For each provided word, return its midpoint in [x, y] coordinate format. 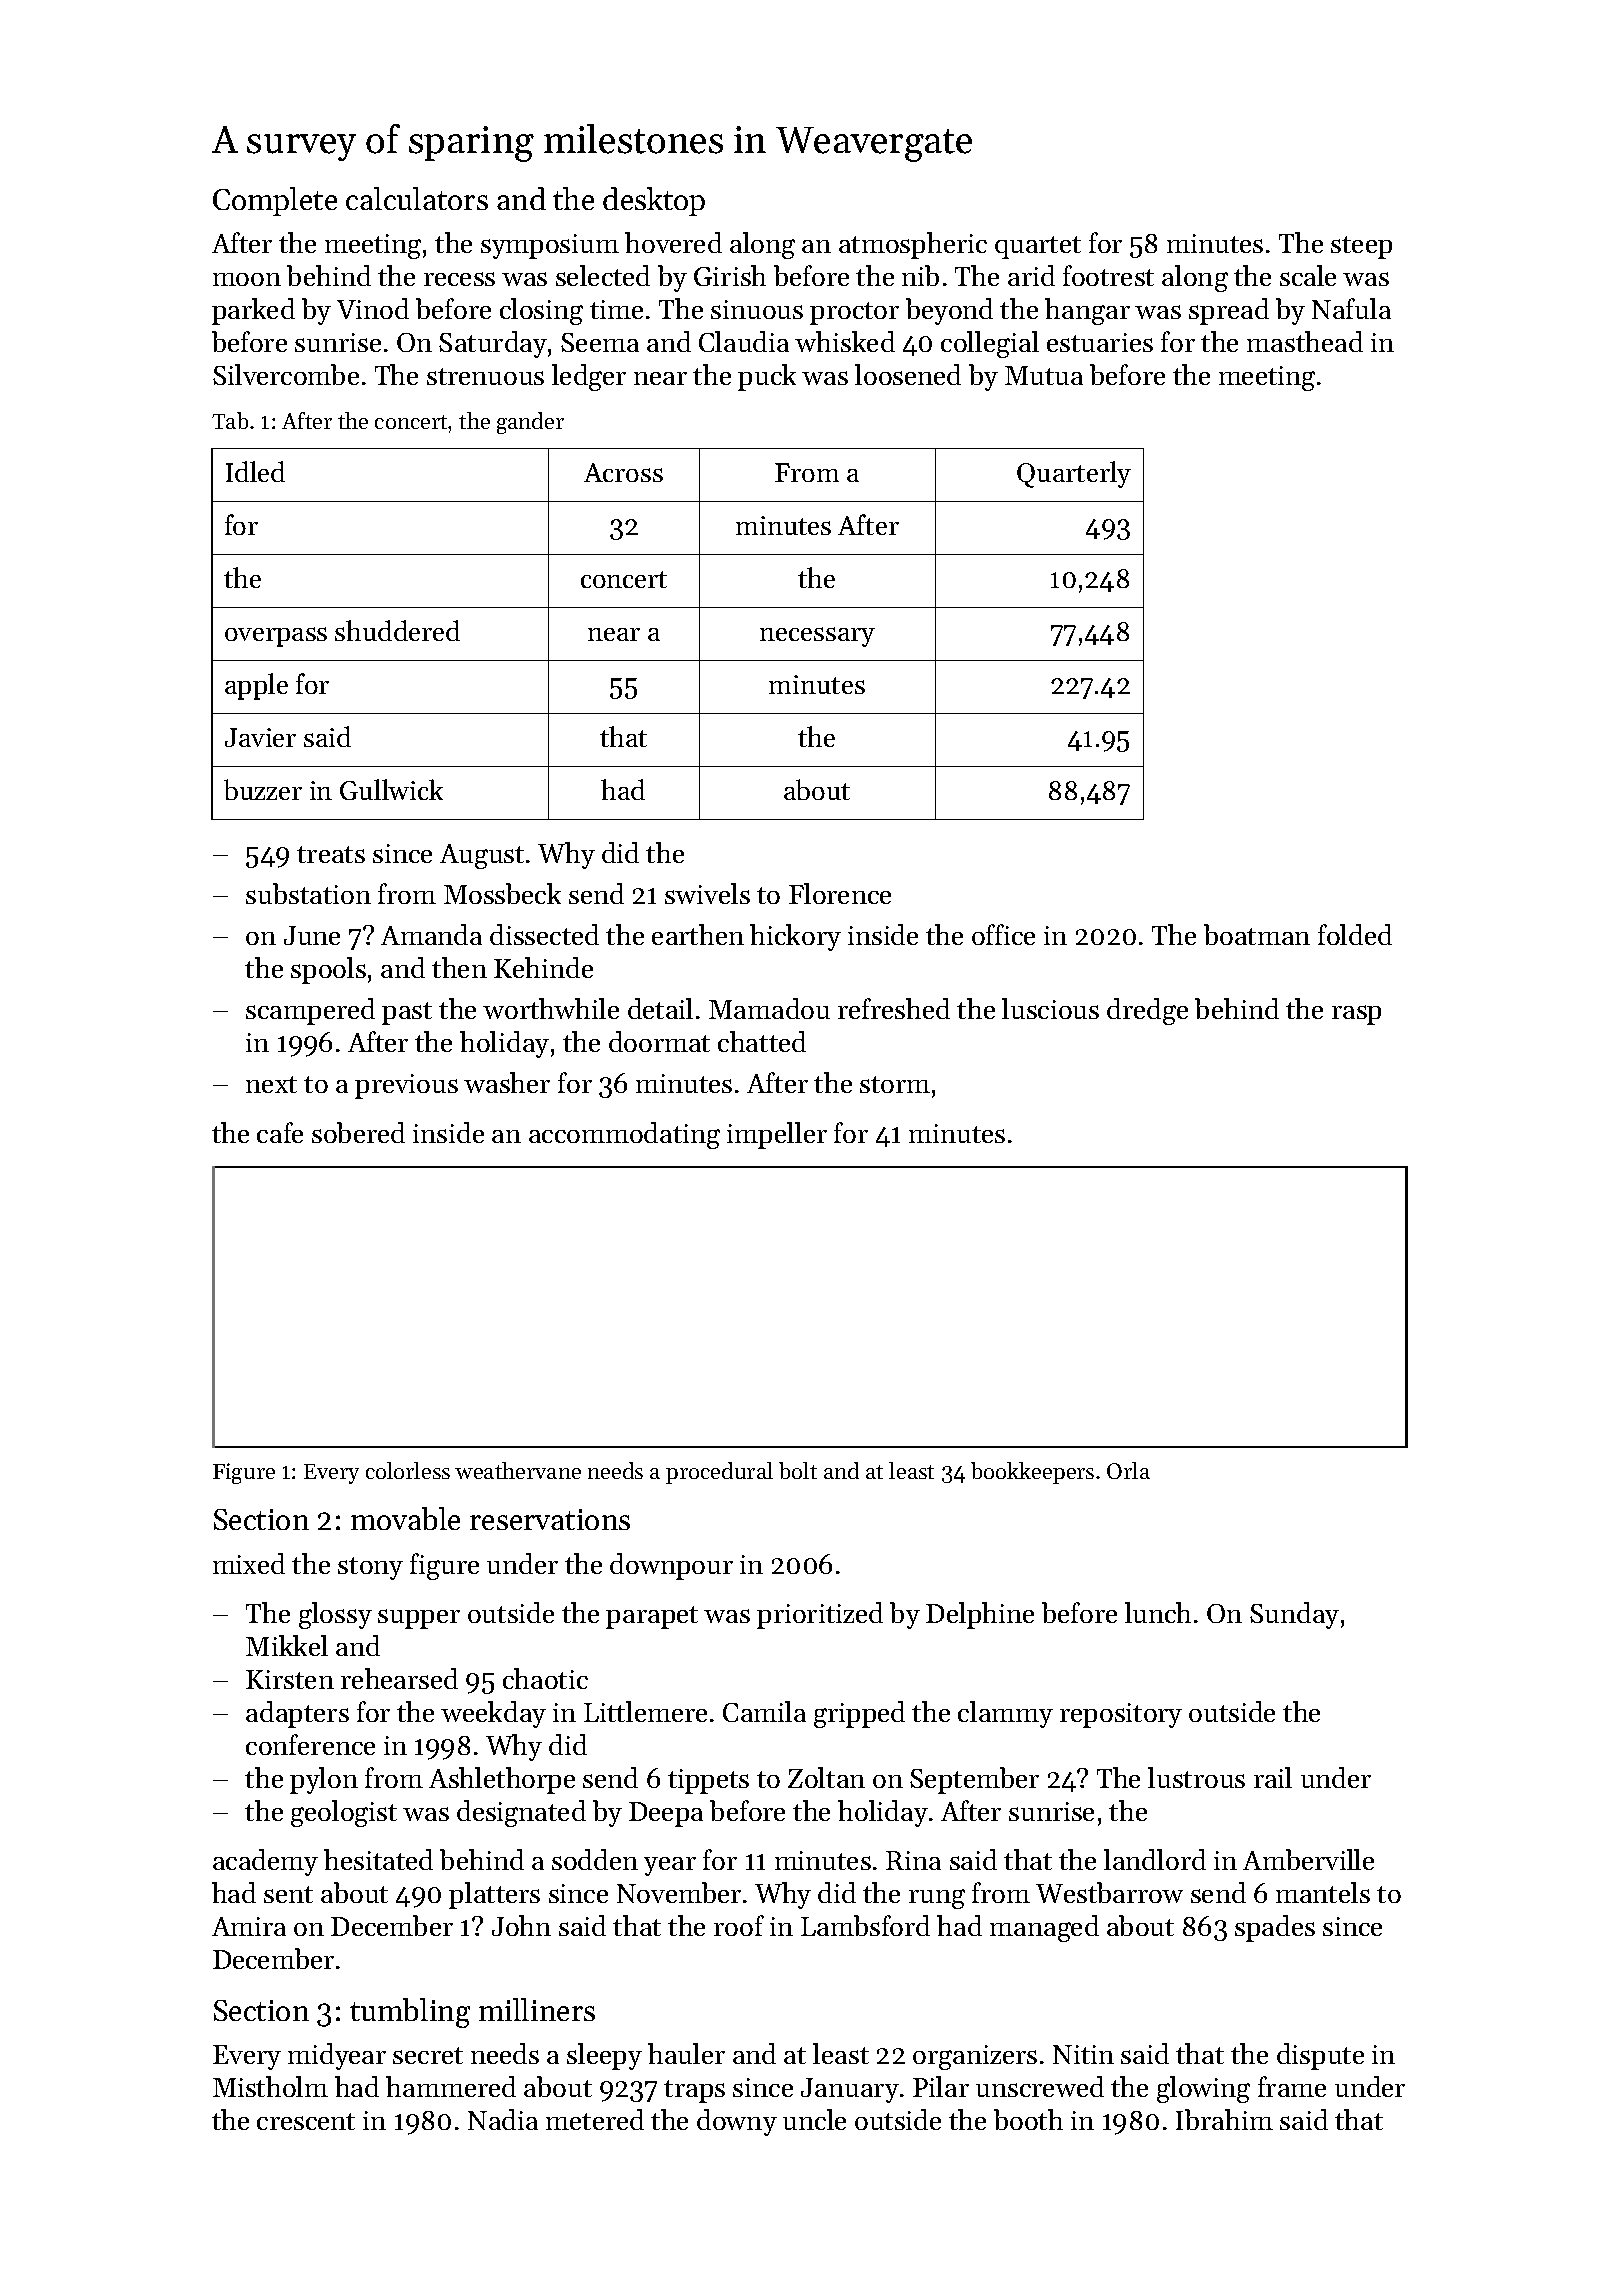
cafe [280, 1132]
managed [1044, 1928]
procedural [719, 1473]
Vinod [373, 308]
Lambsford [865, 1925]
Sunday [1294, 1615]
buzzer [263, 789]
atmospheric [913, 245]
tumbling [410, 2013]
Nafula [1351, 308]
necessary [817, 637]
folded [1355, 934]
